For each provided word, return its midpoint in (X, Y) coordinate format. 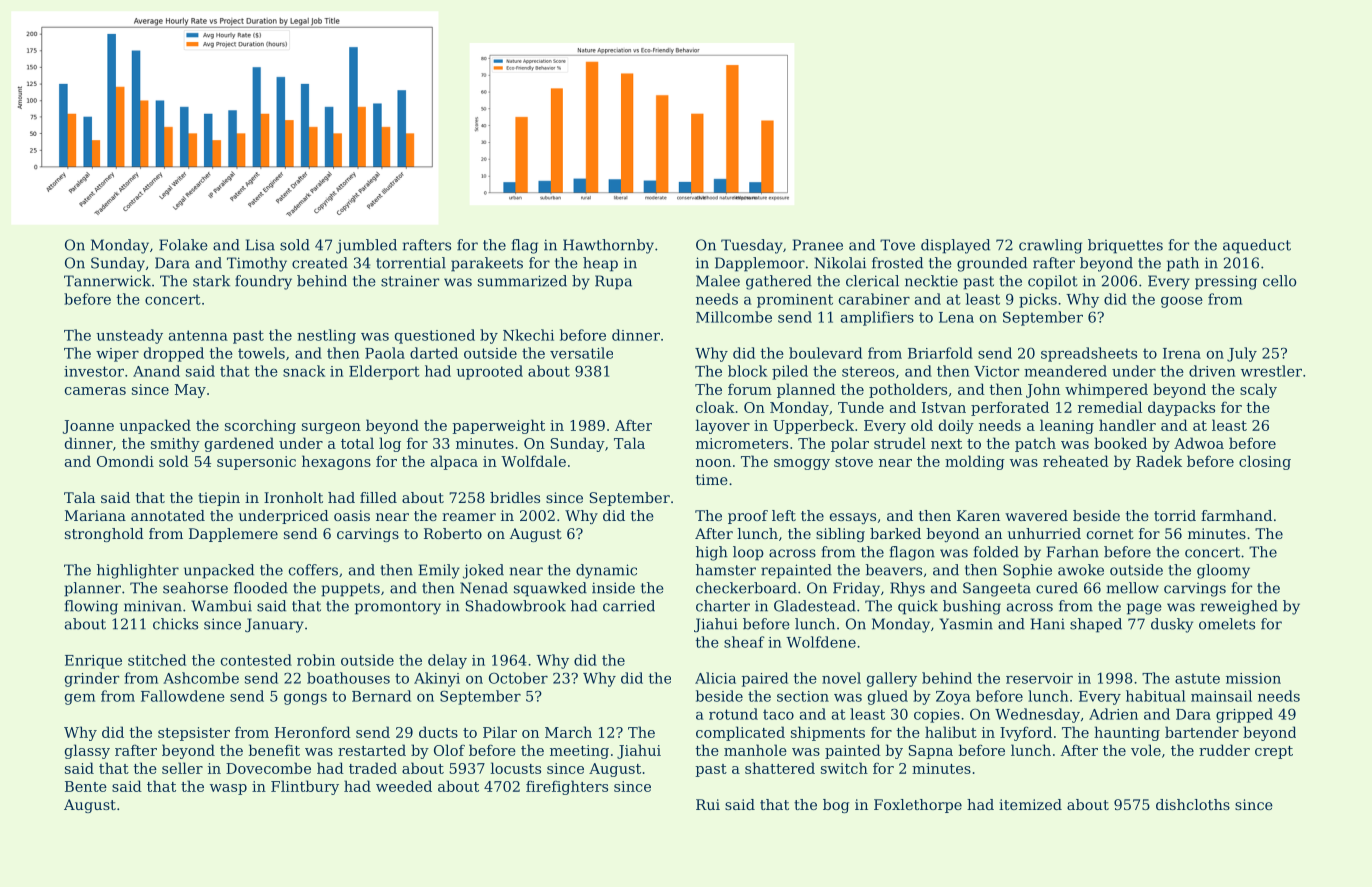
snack (304, 371)
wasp (228, 789)
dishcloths (1193, 804)
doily (956, 426)
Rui (708, 804)
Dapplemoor (760, 264)
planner (92, 589)
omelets (1227, 624)
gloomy (1223, 571)
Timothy (257, 264)
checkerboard (746, 588)
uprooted (489, 372)
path (1183, 264)
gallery (892, 679)
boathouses (348, 678)
